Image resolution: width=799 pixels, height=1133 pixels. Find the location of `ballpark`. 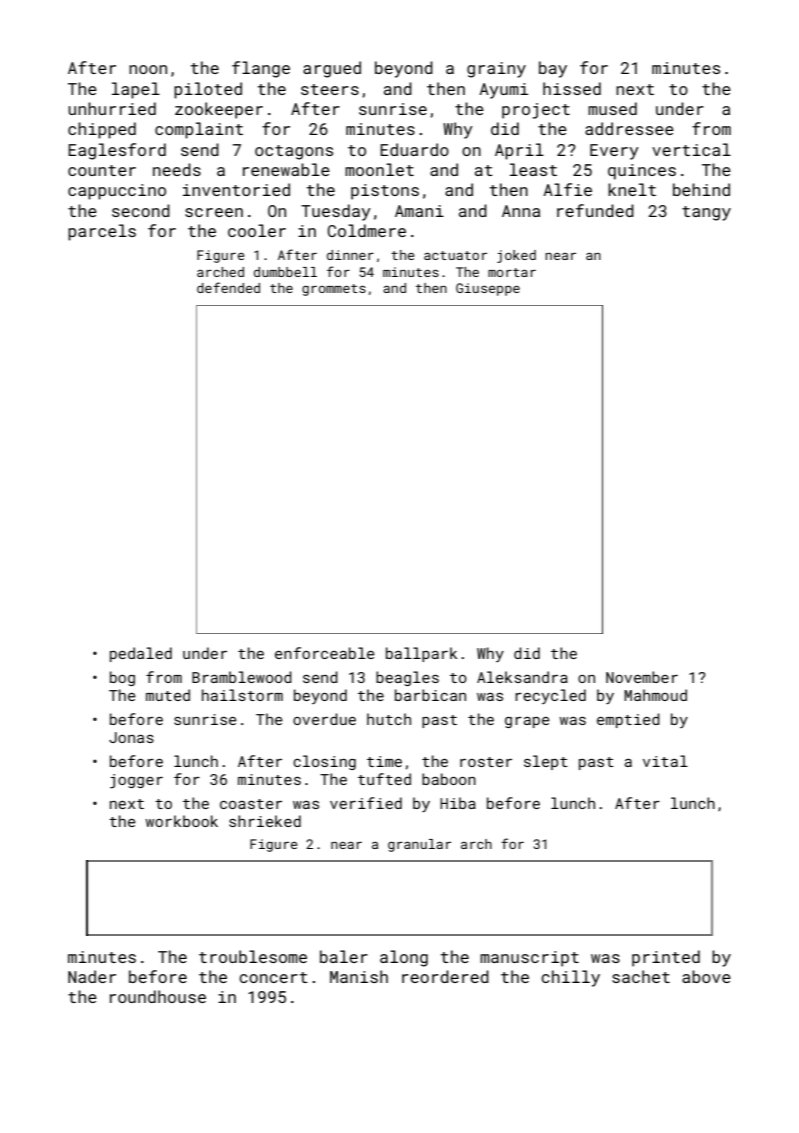

ballpark is located at coordinates (421, 654).
